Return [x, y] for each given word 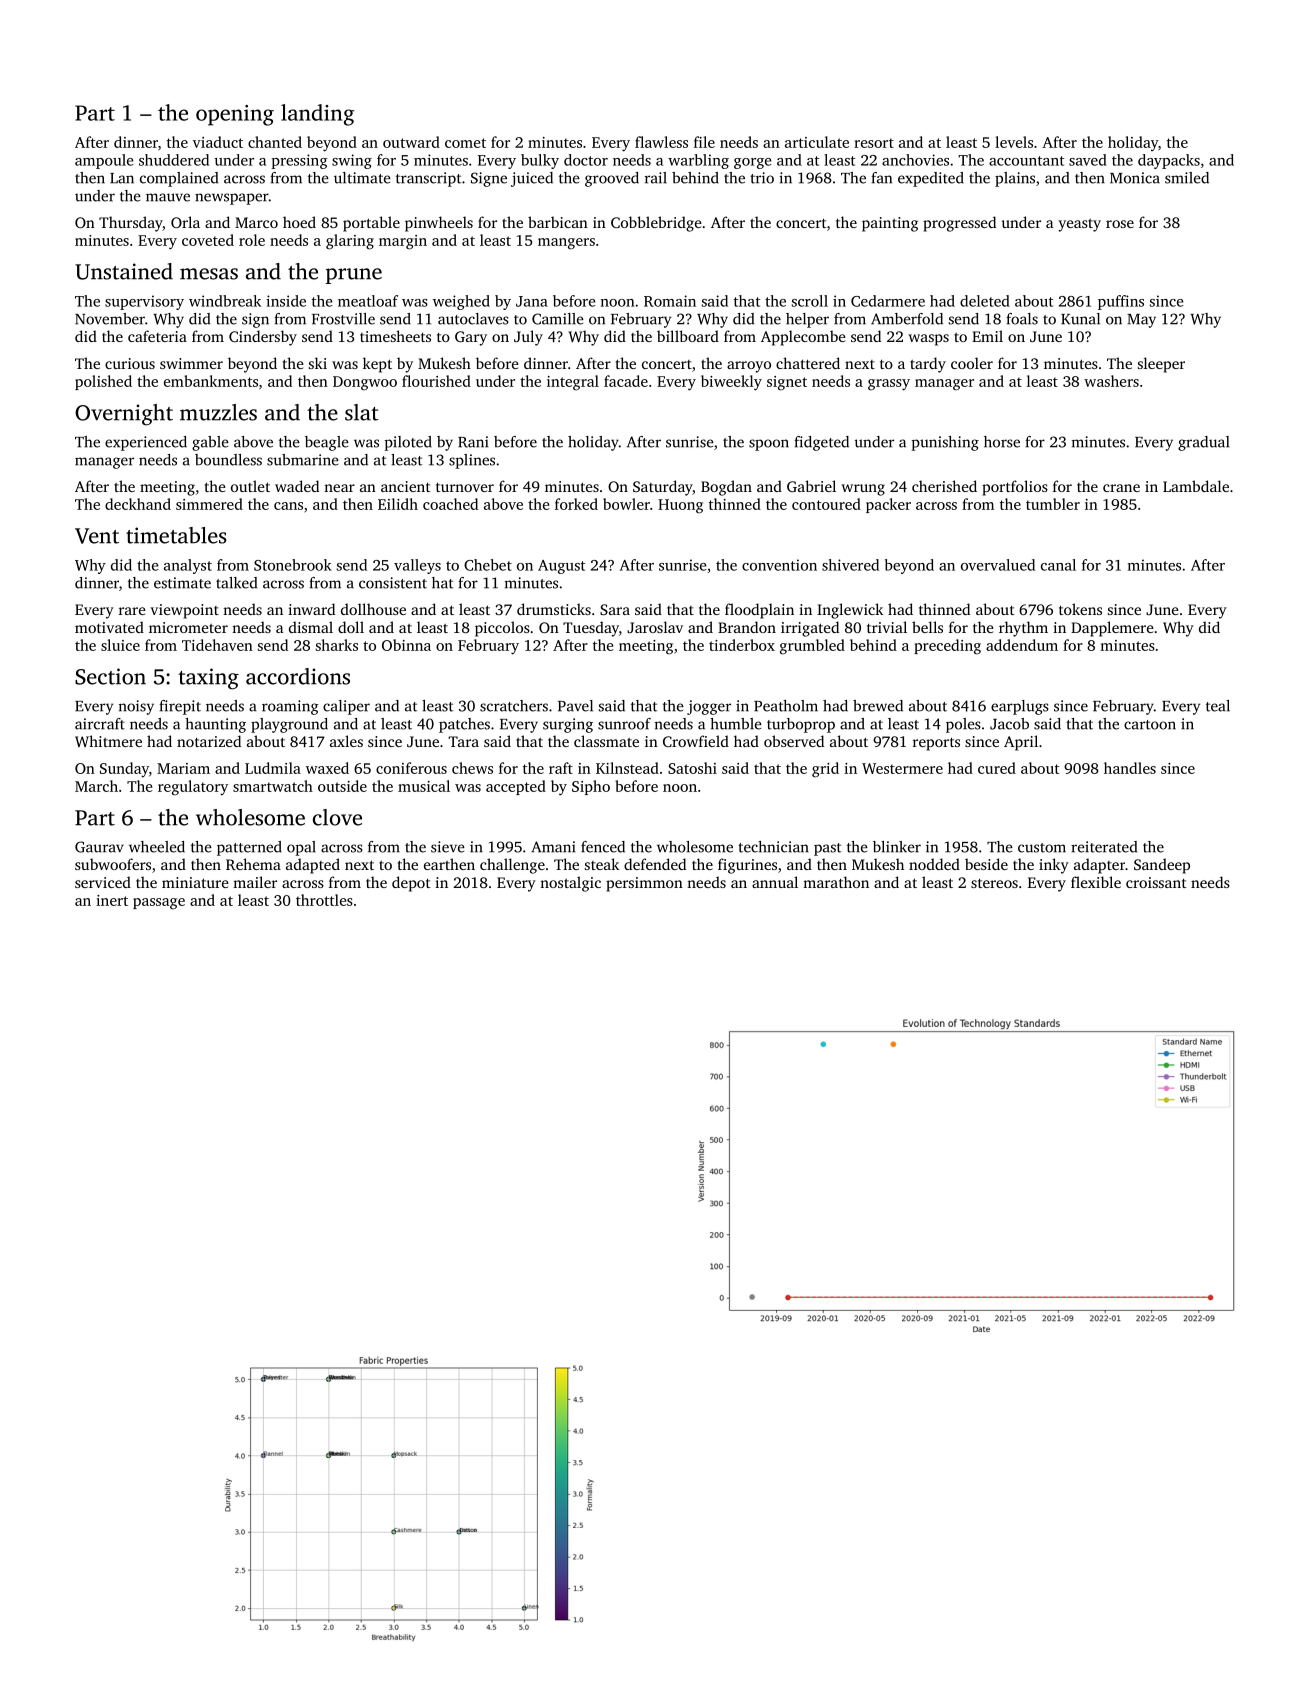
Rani [473, 442]
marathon [836, 882]
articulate [817, 142]
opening [235, 115]
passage [159, 904]
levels [1014, 142]
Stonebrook [293, 565]
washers [1111, 381]
